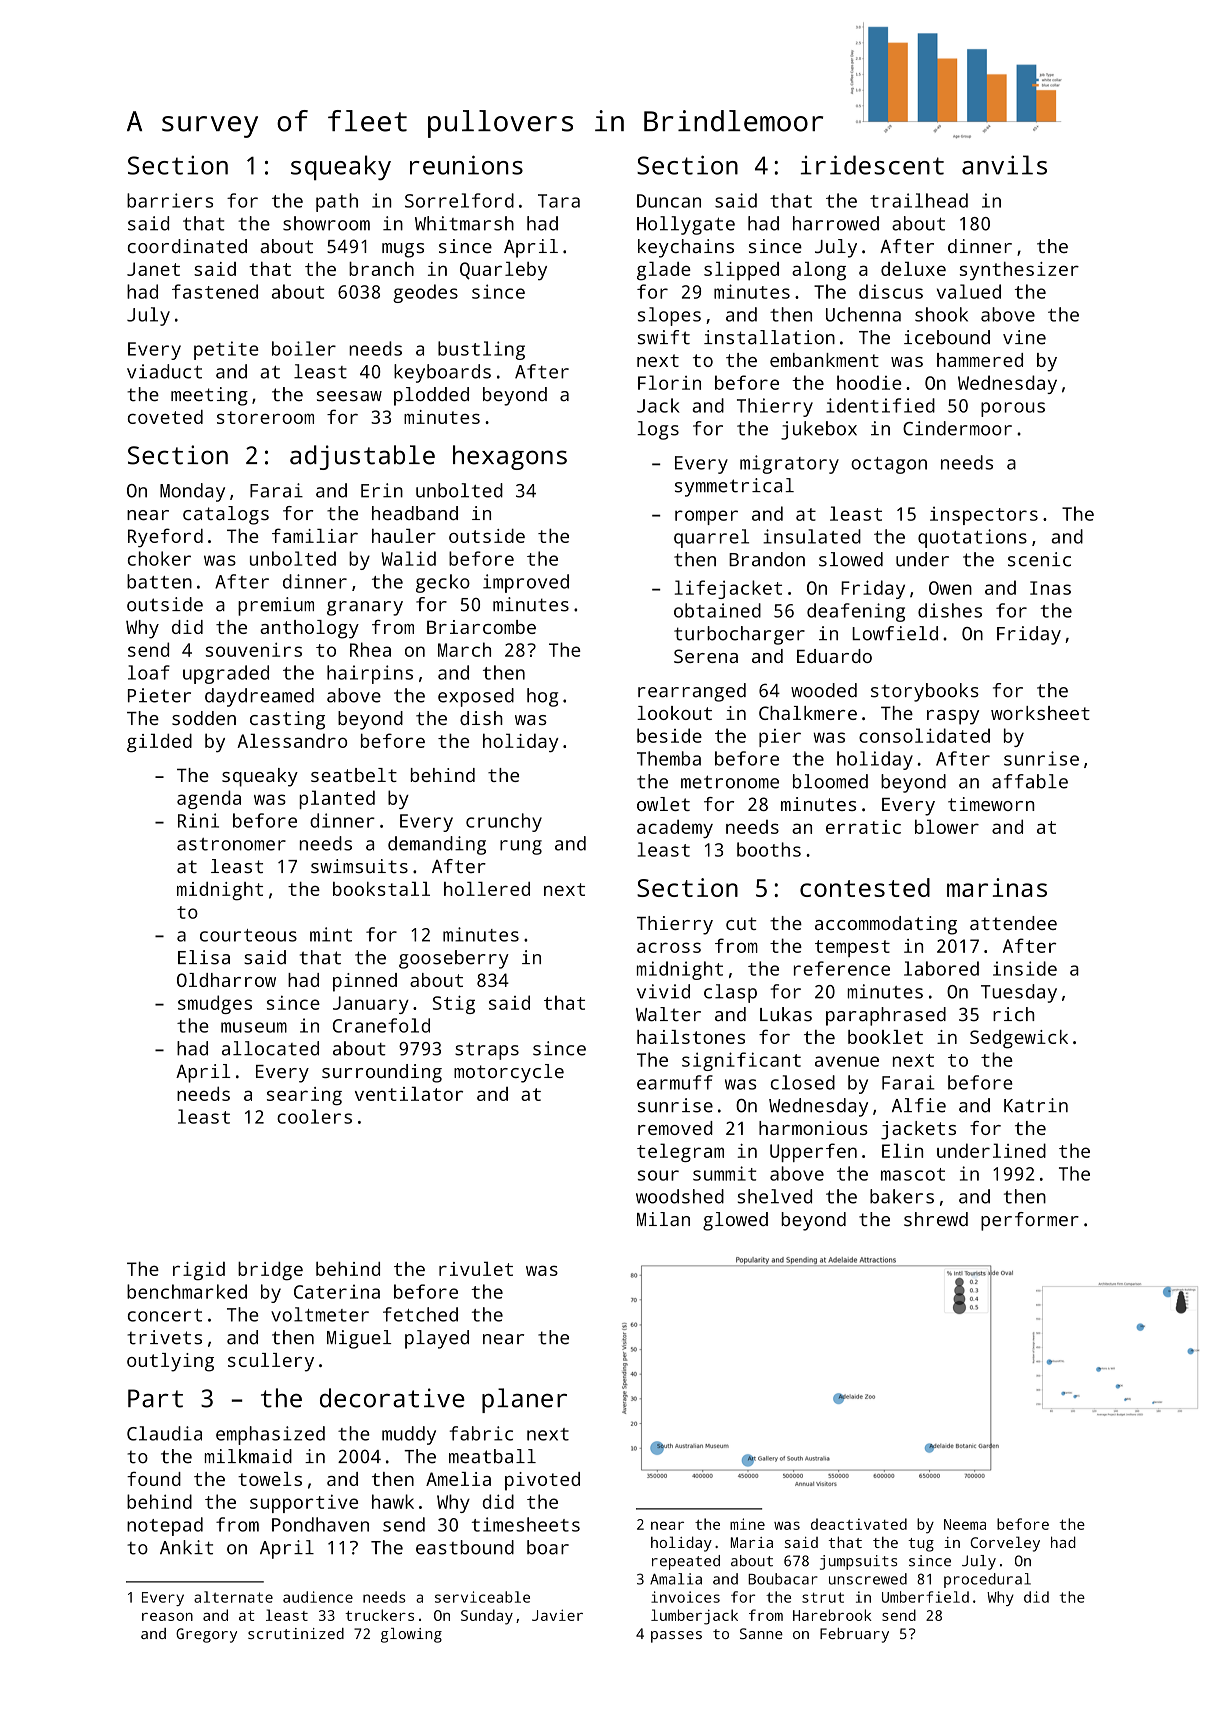  I want to click on inspectors, so click(984, 516).
